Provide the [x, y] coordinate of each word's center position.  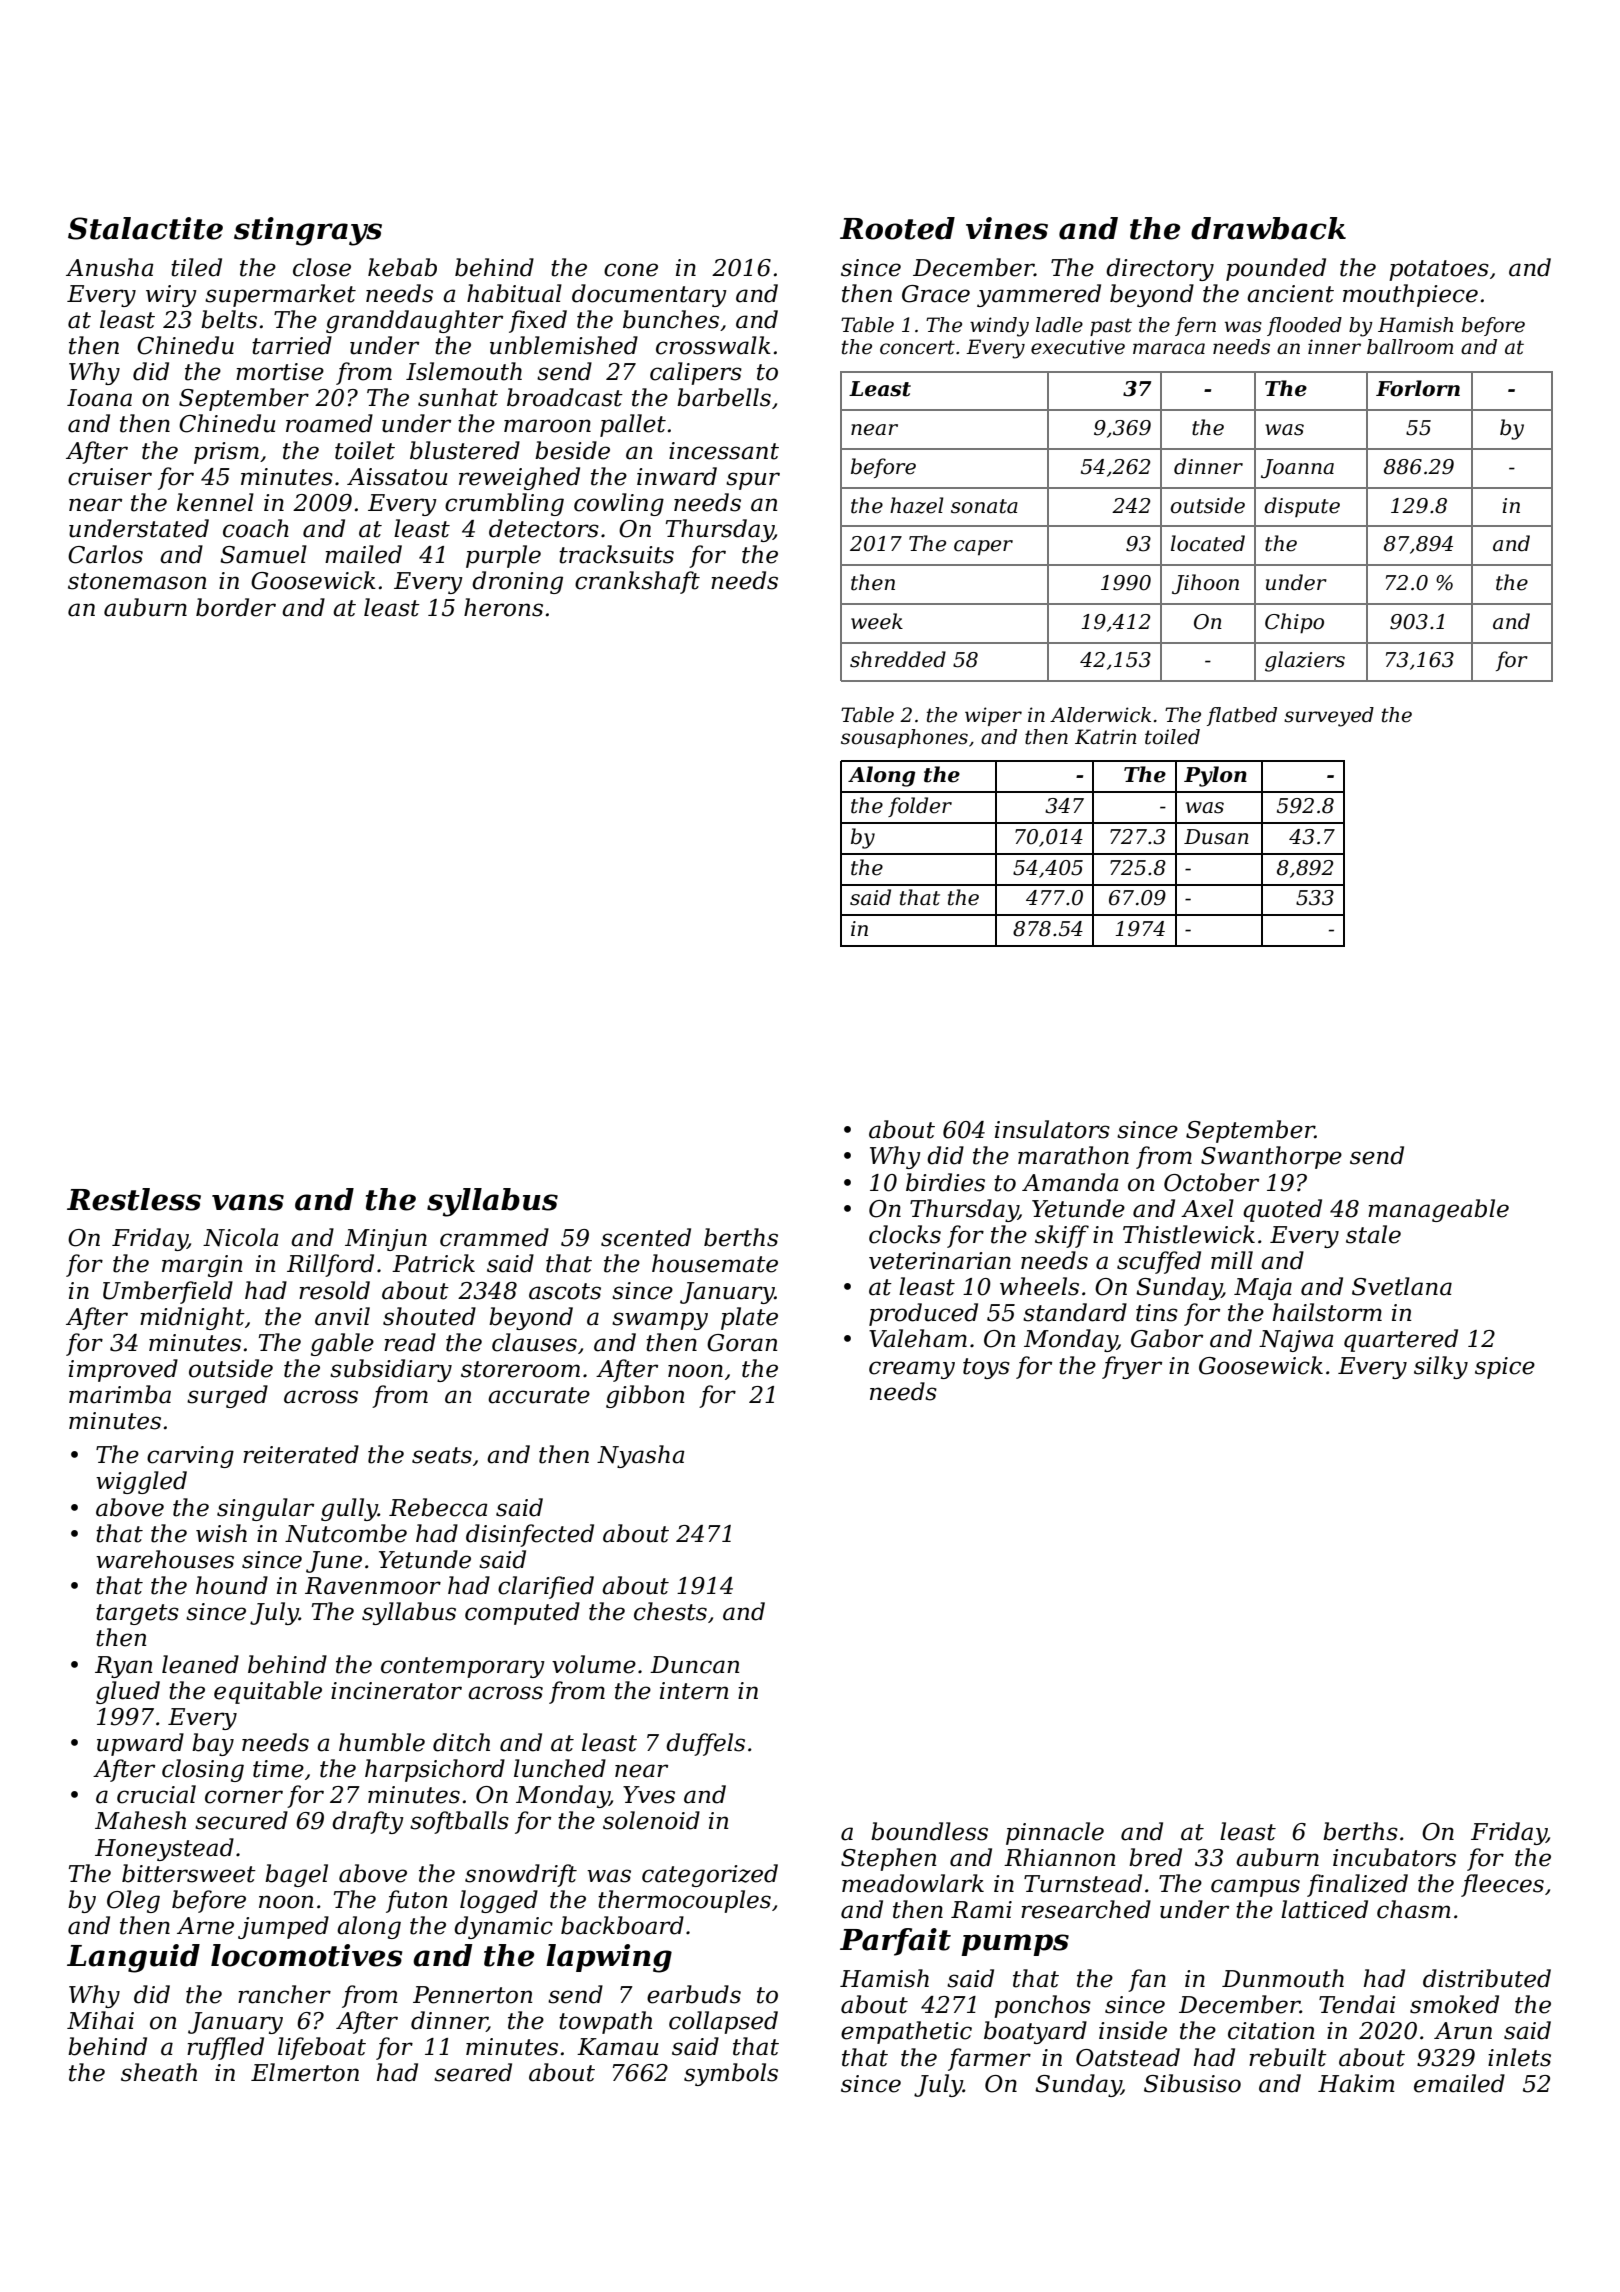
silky [1441, 1367]
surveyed [1329, 717]
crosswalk [713, 345]
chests [670, 1611]
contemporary [463, 1667]
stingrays [308, 231]
